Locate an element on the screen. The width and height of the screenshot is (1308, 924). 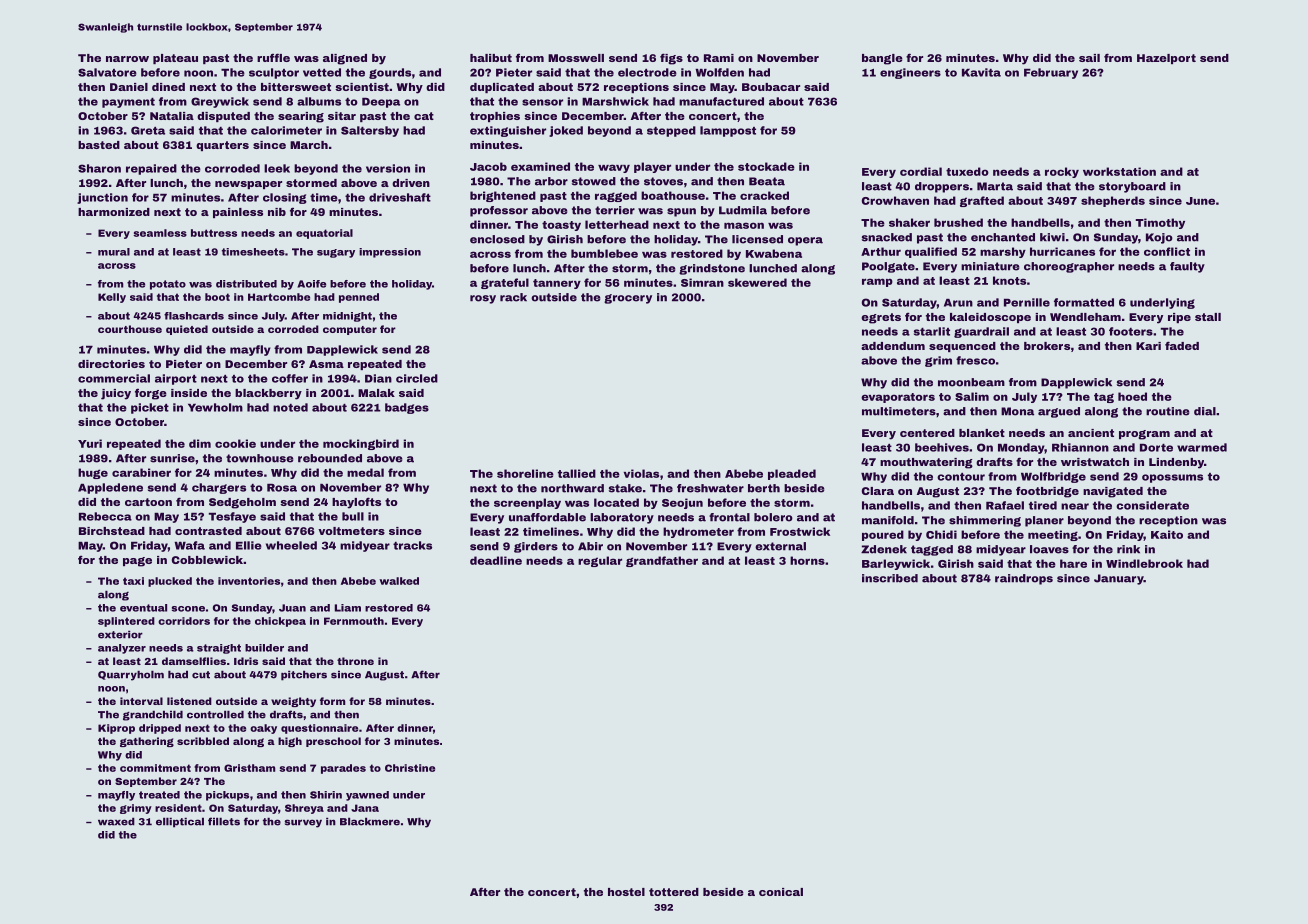
narrow is located at coordinates (127, 59).
